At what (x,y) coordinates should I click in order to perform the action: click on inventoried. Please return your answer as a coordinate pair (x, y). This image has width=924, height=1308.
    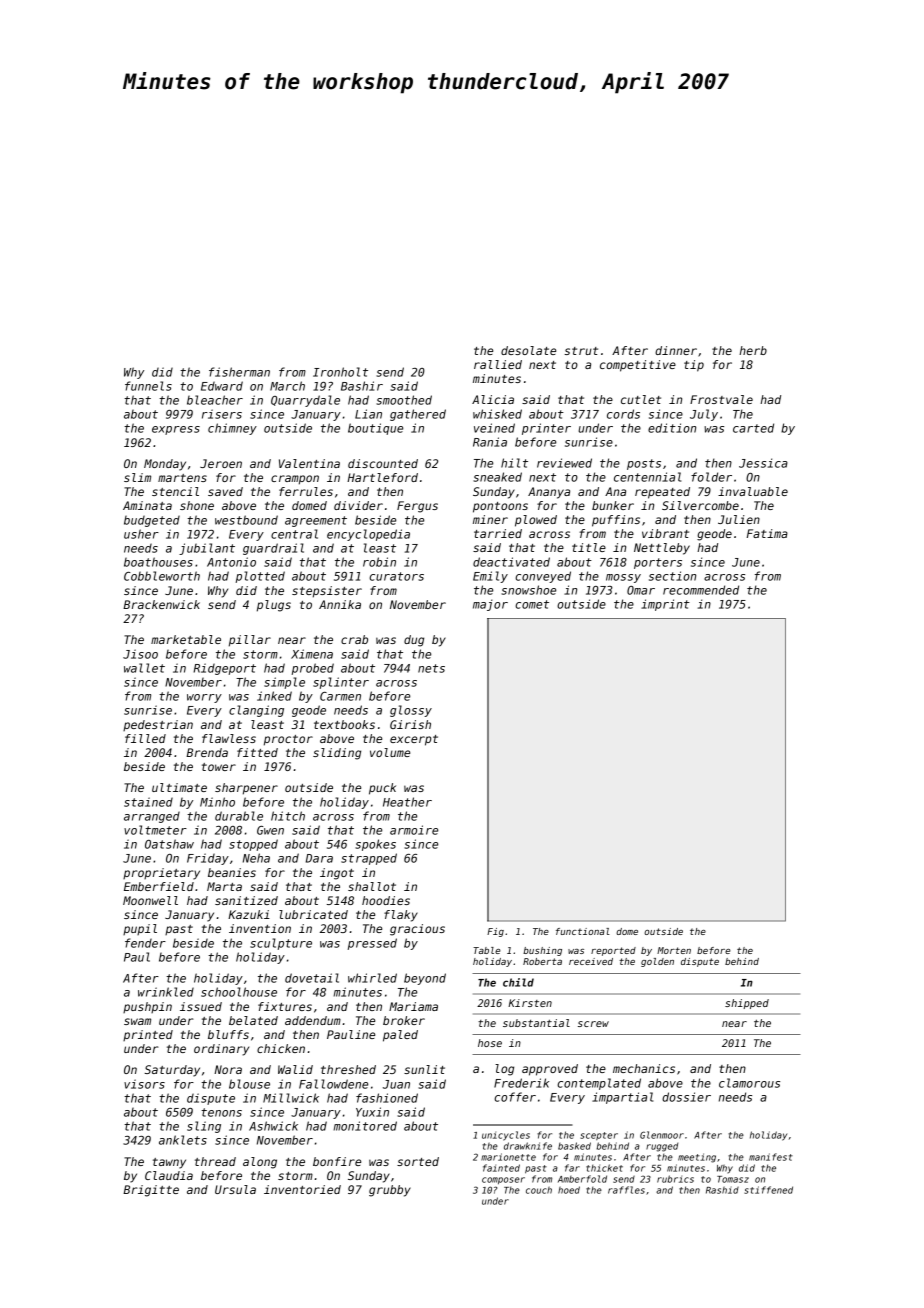
    Looking at the image, I should click on (302, 1189).
